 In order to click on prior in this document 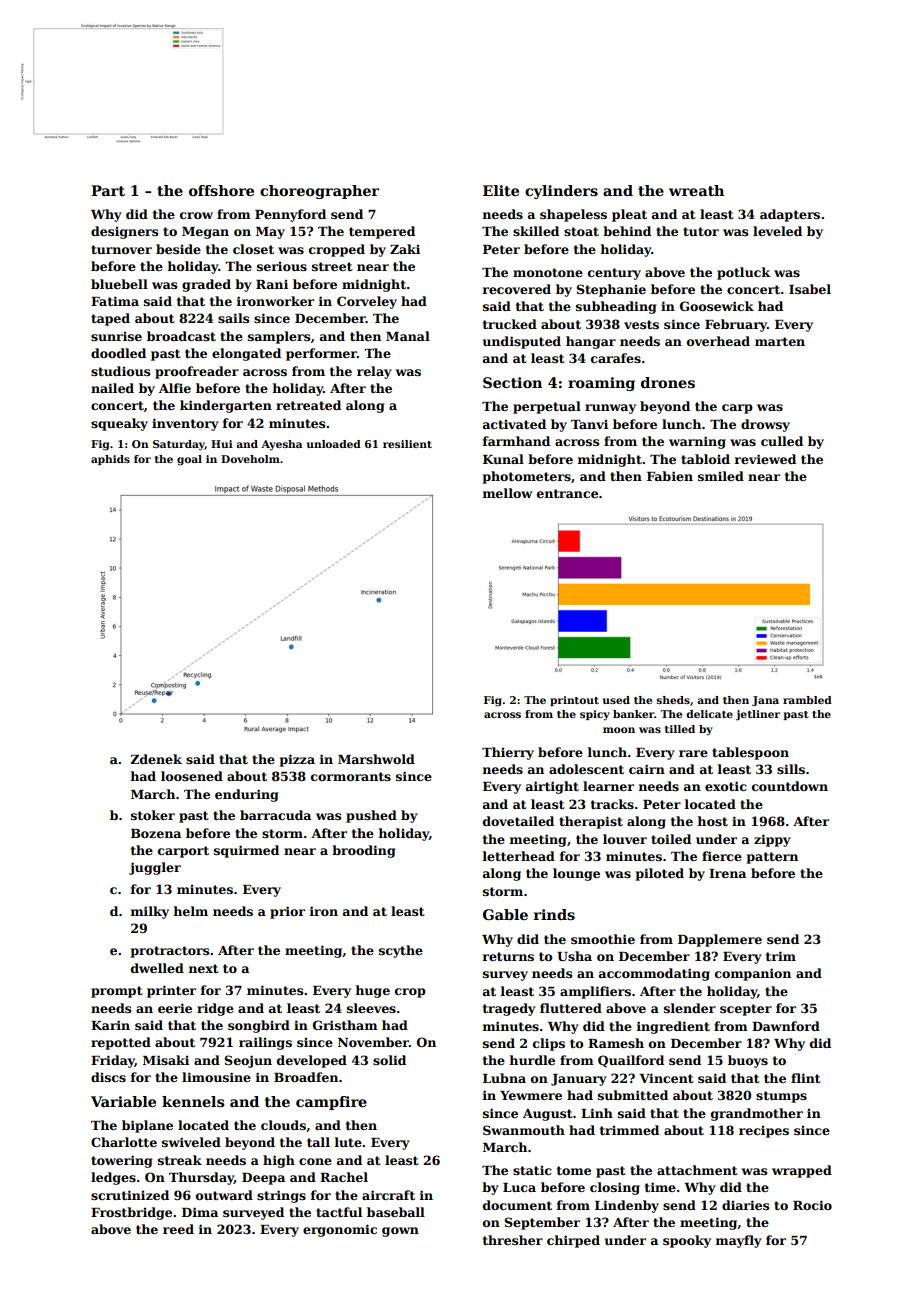, I will do `click(287, 912)`.
